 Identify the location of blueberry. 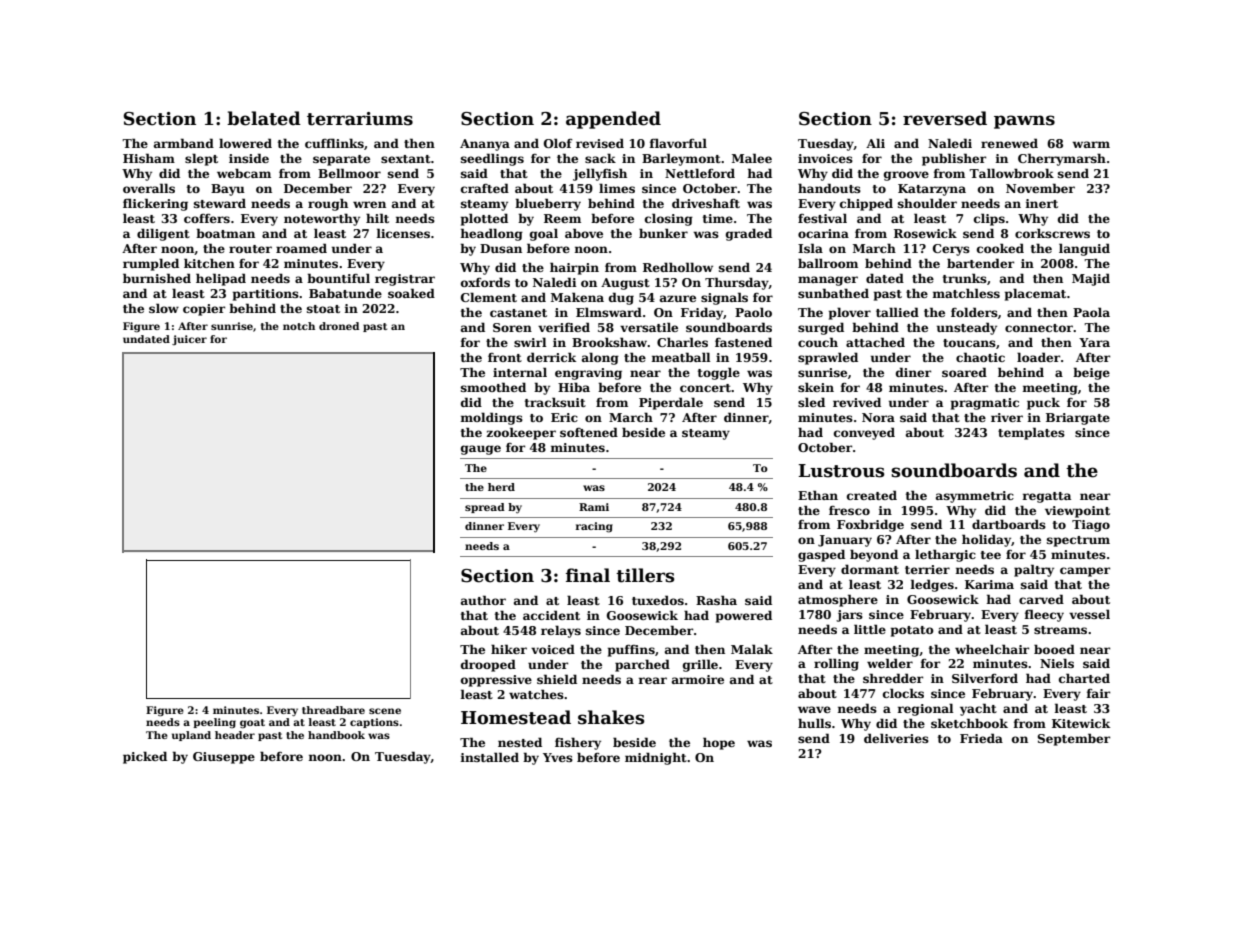
(548, 204).
